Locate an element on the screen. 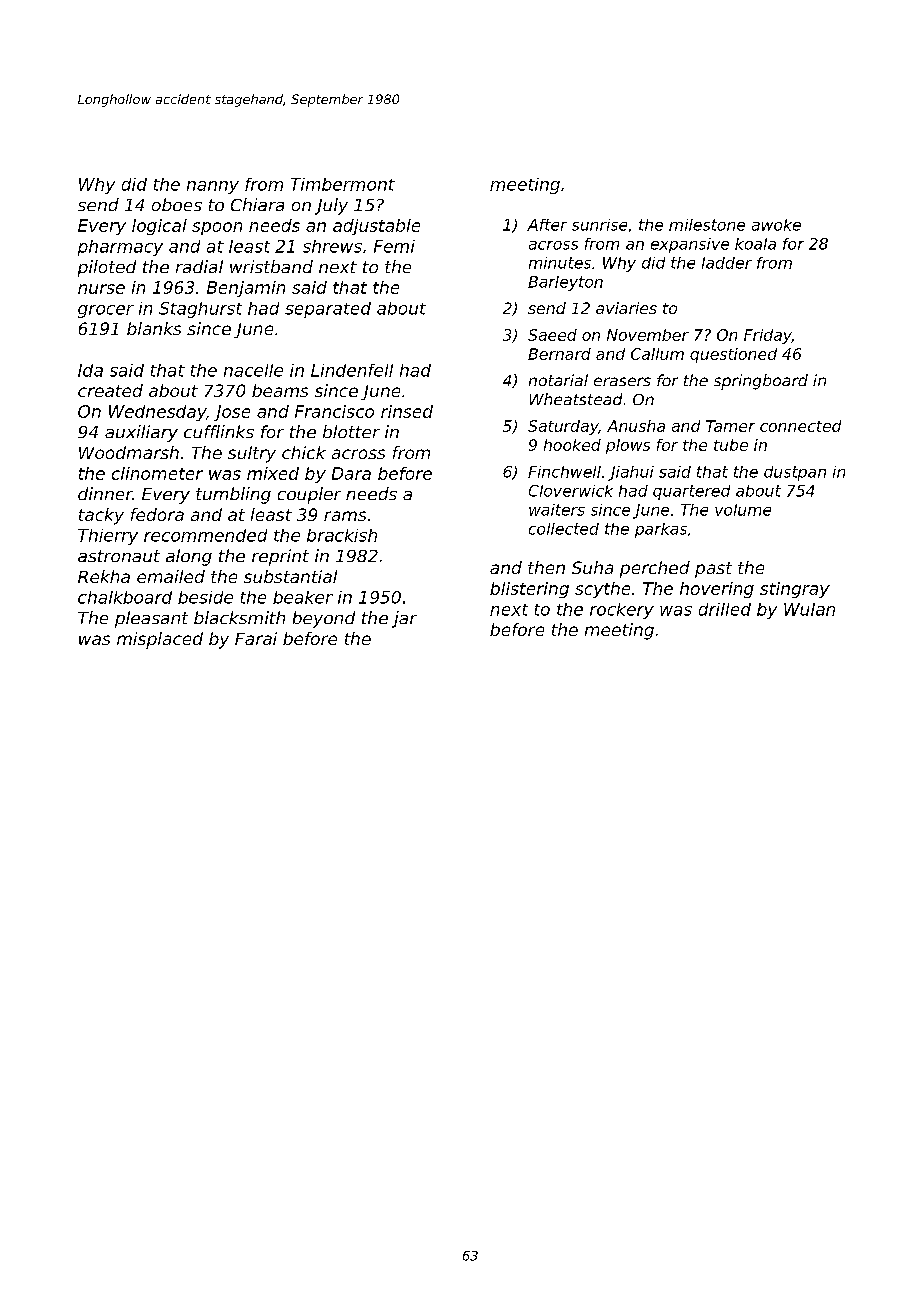 The height and width of the screenshot is (1311, 924). Timbermont is located at coordinates (343, 184).
